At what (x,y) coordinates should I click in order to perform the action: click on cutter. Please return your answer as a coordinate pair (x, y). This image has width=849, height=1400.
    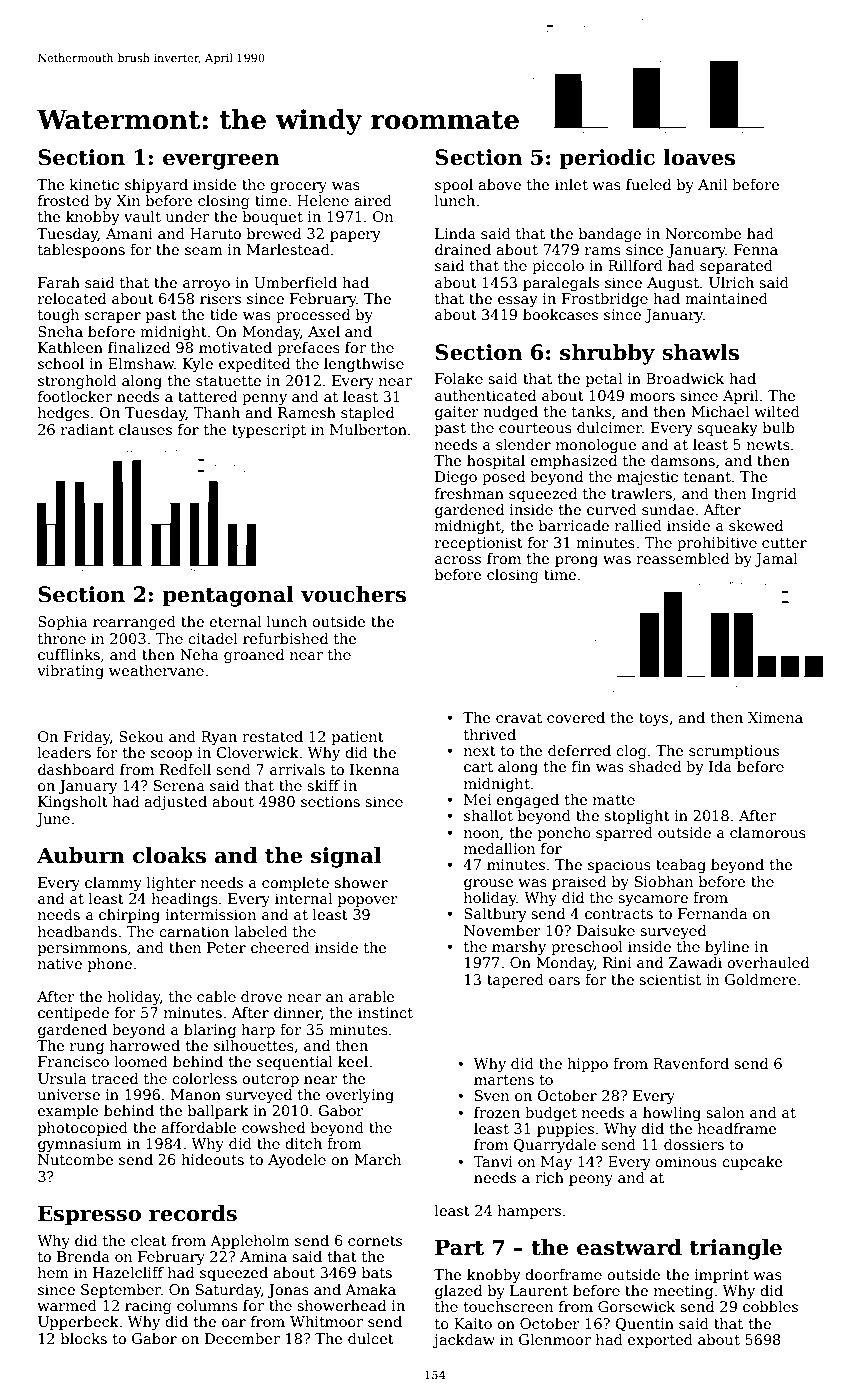
    Looking at the image, I should click on (784, 543).
